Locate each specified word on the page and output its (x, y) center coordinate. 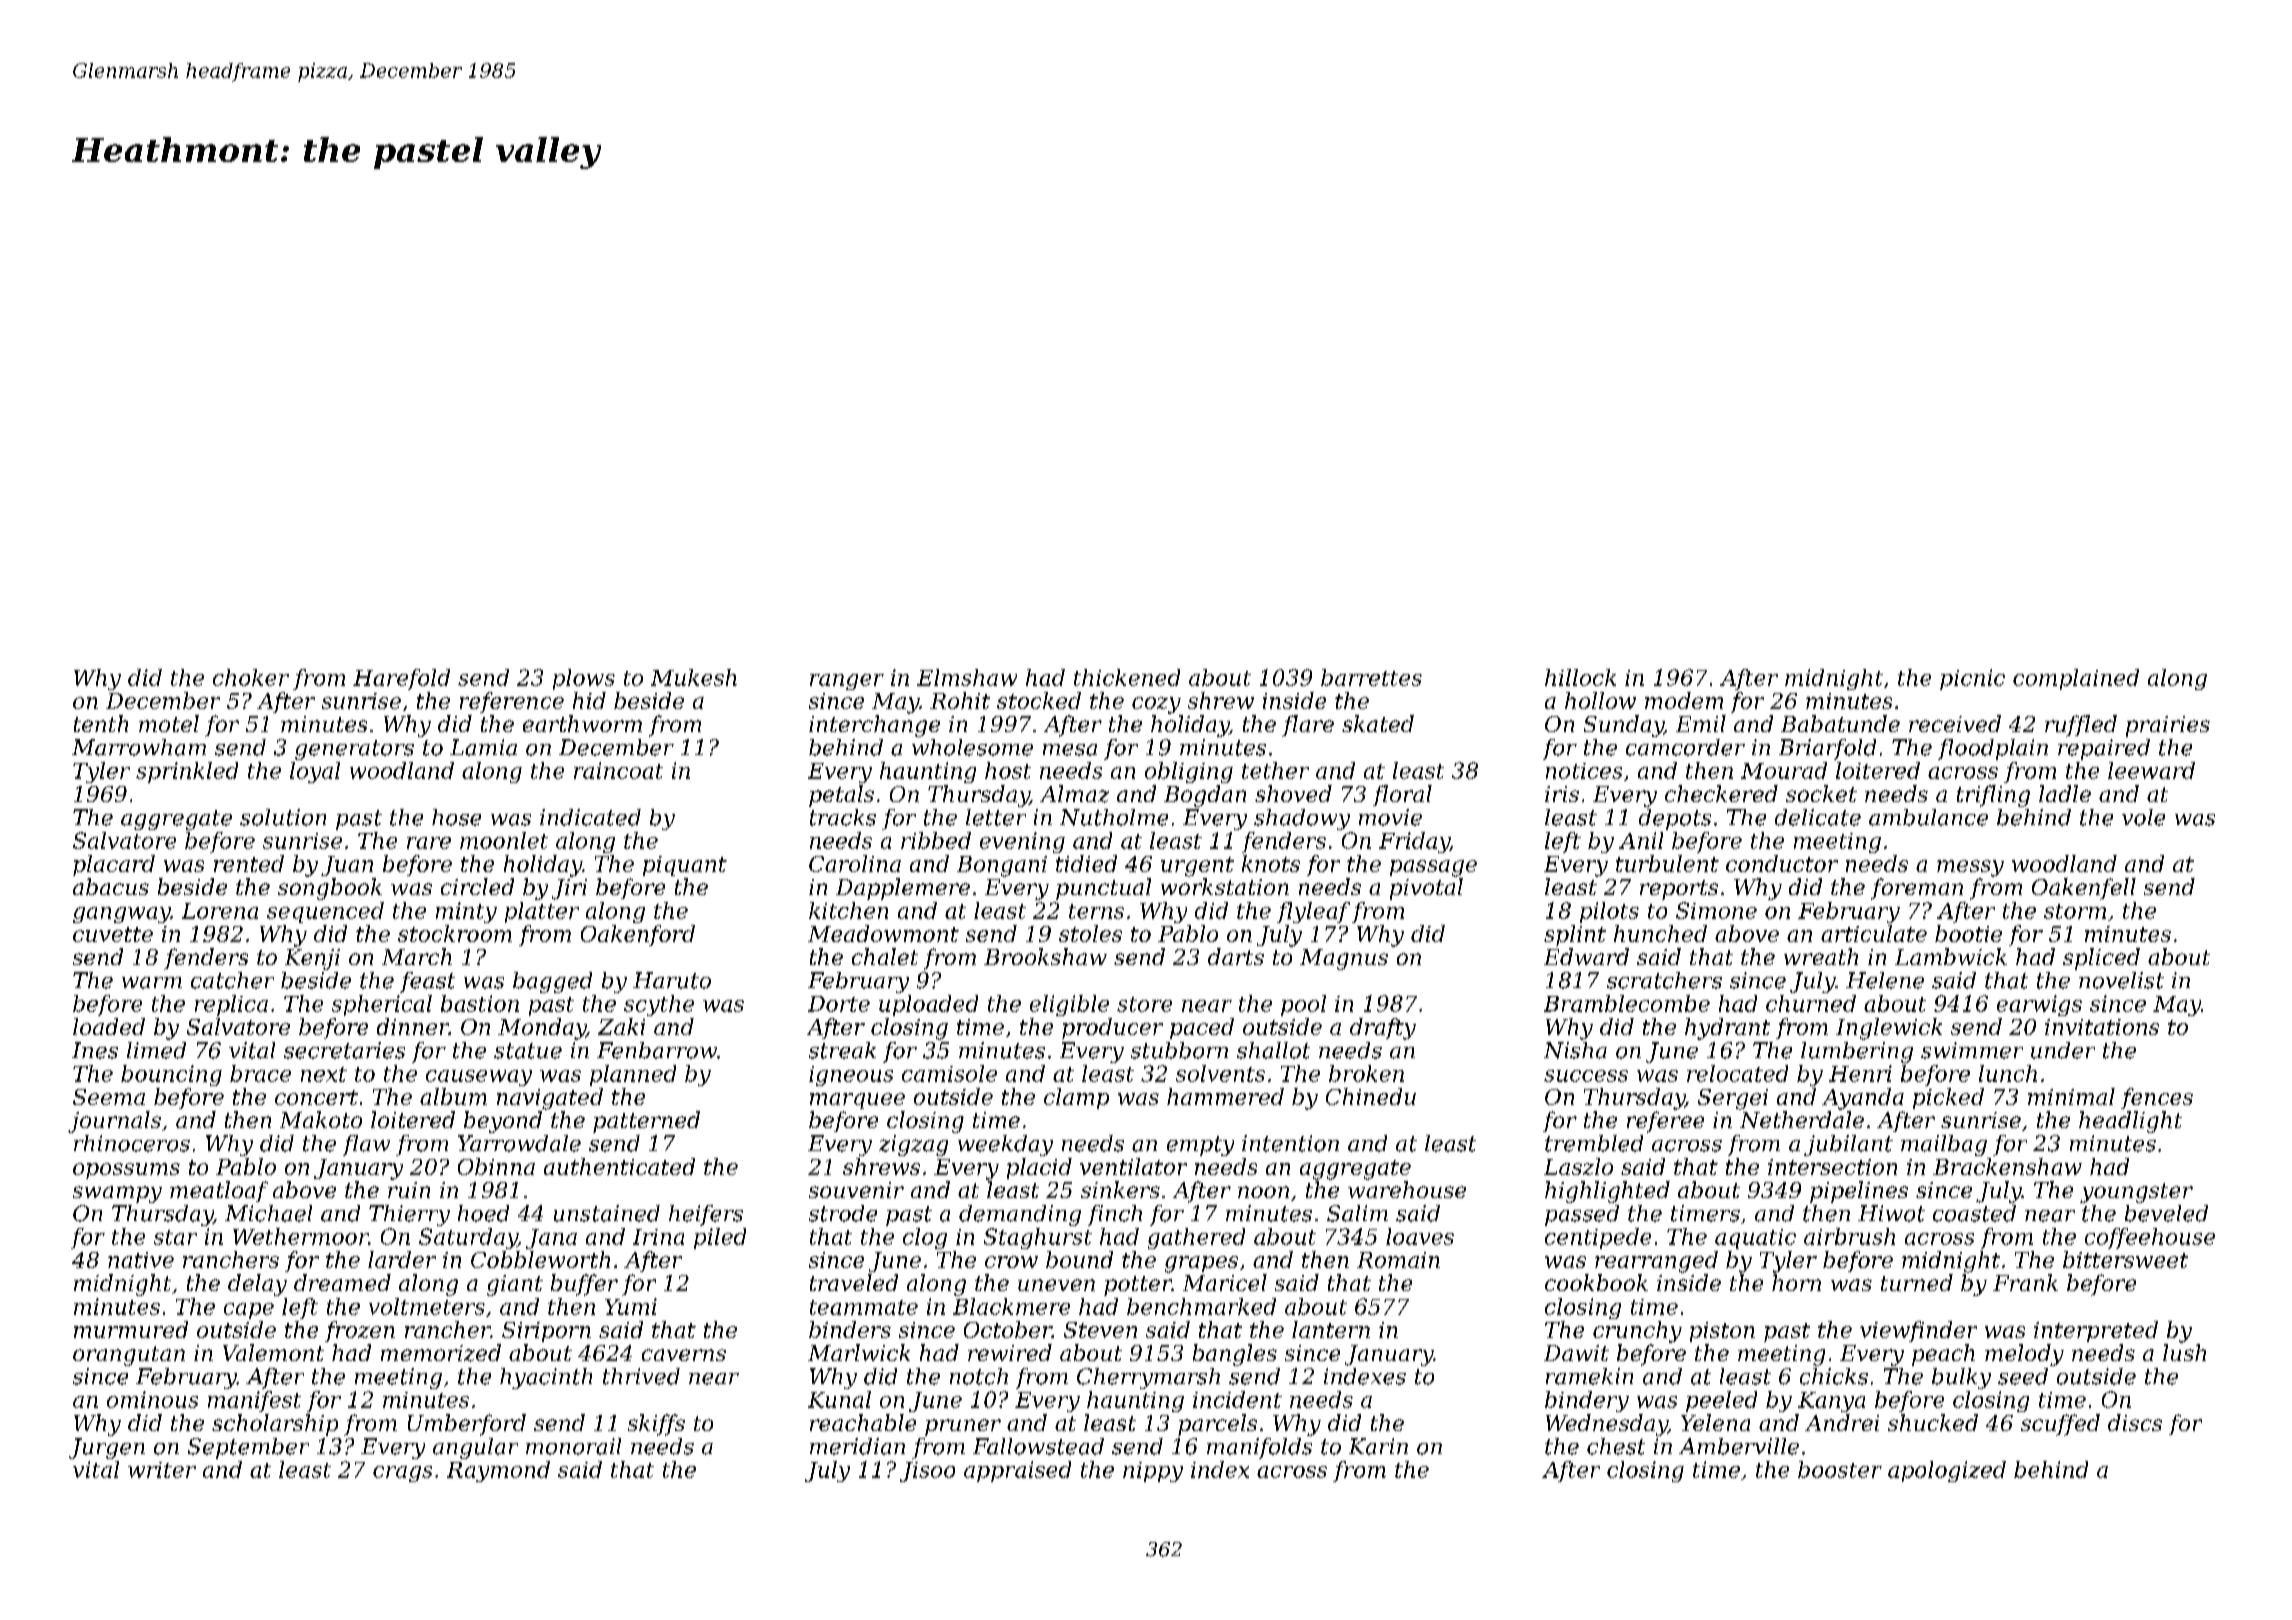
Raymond (498, 1471)
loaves (1420, 1236)
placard (114, 865)
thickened (1127, 677)
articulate (1874, 933)
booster (1840, 1469)
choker (251, 677)
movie (1390, 817)
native (141, 1260)
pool (1303, 1005)
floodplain (1993, 749)
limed (156, 1050)
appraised (1017, 1471)
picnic (1972, 679)
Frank (2025, 1282)
